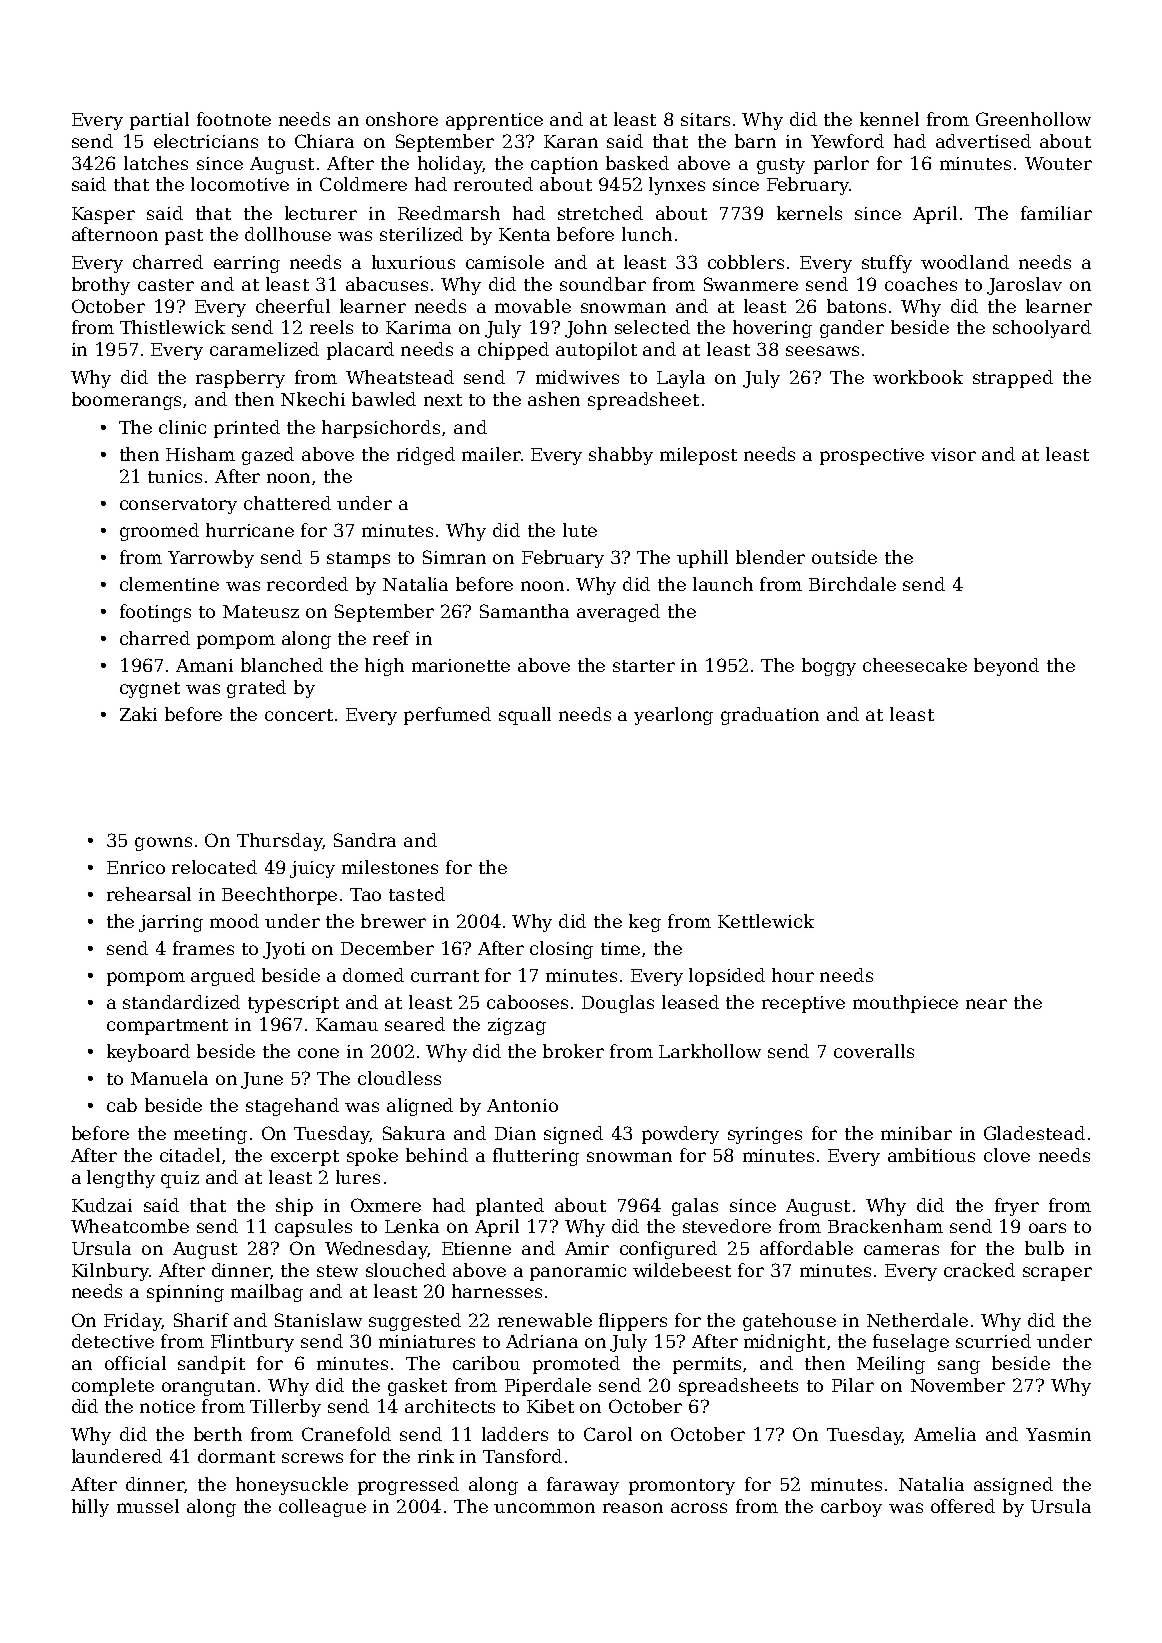 Image resolution: width=1162 pixels, height=1643 pixels. I want to click on beyond, so click(1006, 667).
